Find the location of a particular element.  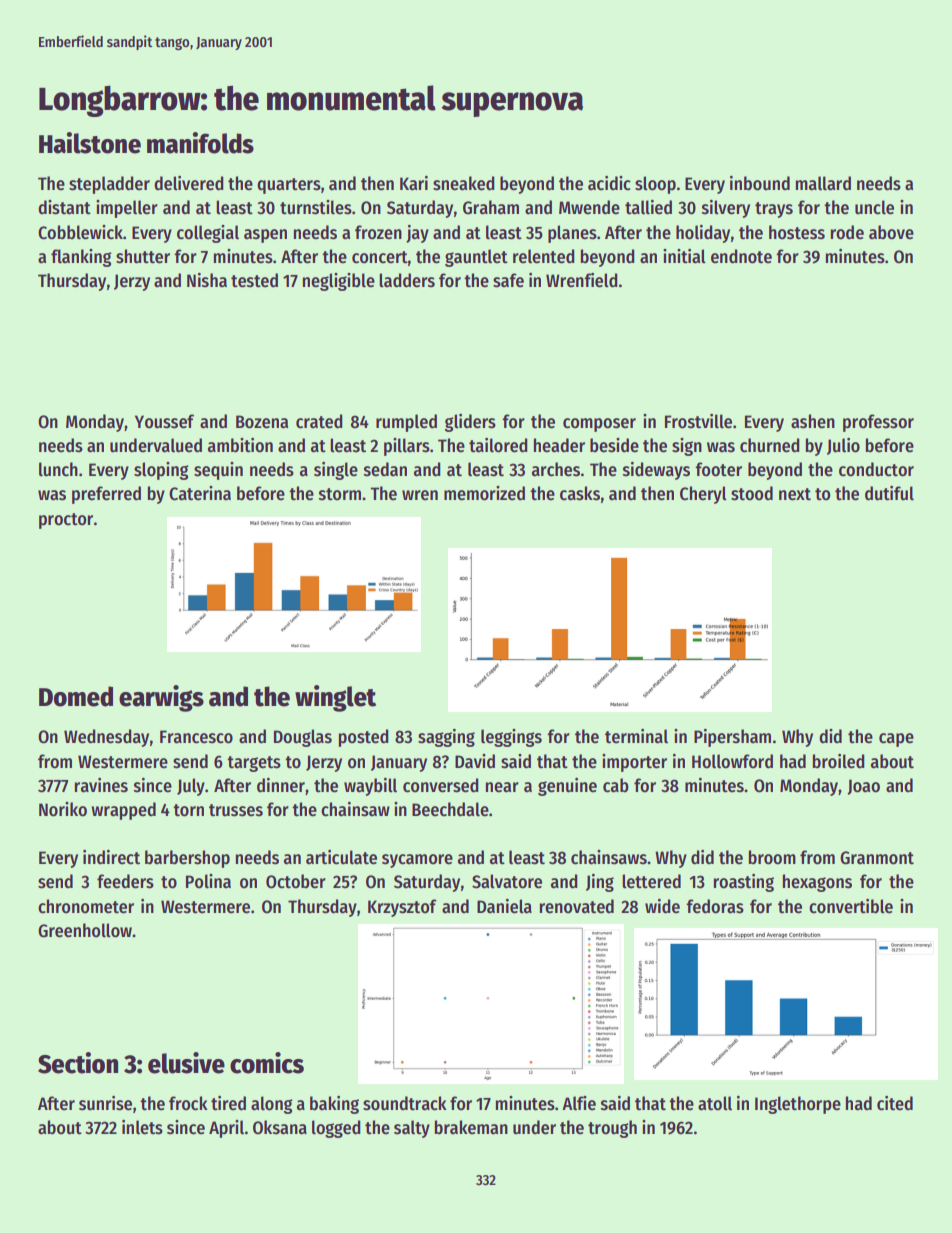

sloop is located at coordinates (655, 185).
